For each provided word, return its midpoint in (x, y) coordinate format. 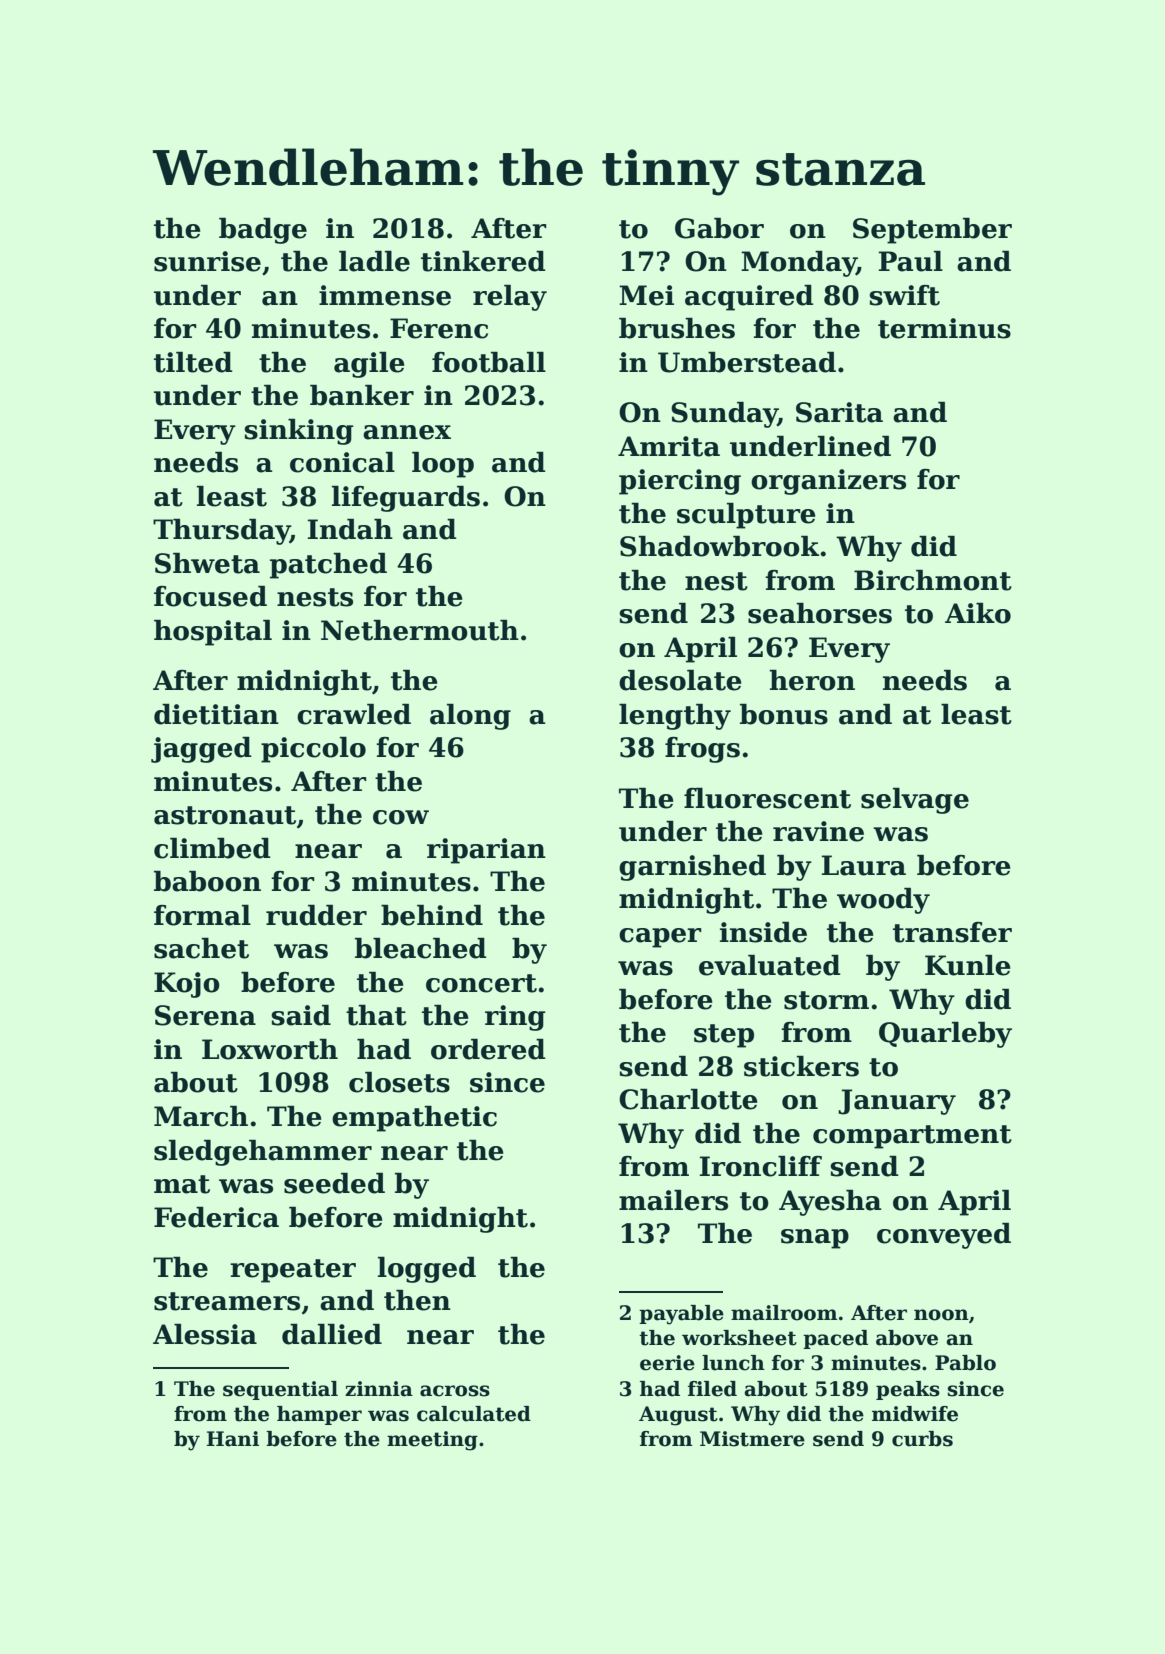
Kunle (967, 965)
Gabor (719, 228)
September (932, 231)
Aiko (978, 613)
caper (660, 938)
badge (263, 231)
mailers (673, 1200)
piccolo (313, 750)
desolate (680, 680)
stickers (801, 1066)
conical (342, 462)
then (417, 1300)
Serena (205, 1015)
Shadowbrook (719, 546)
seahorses (820, 613)
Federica (216, 1217)
